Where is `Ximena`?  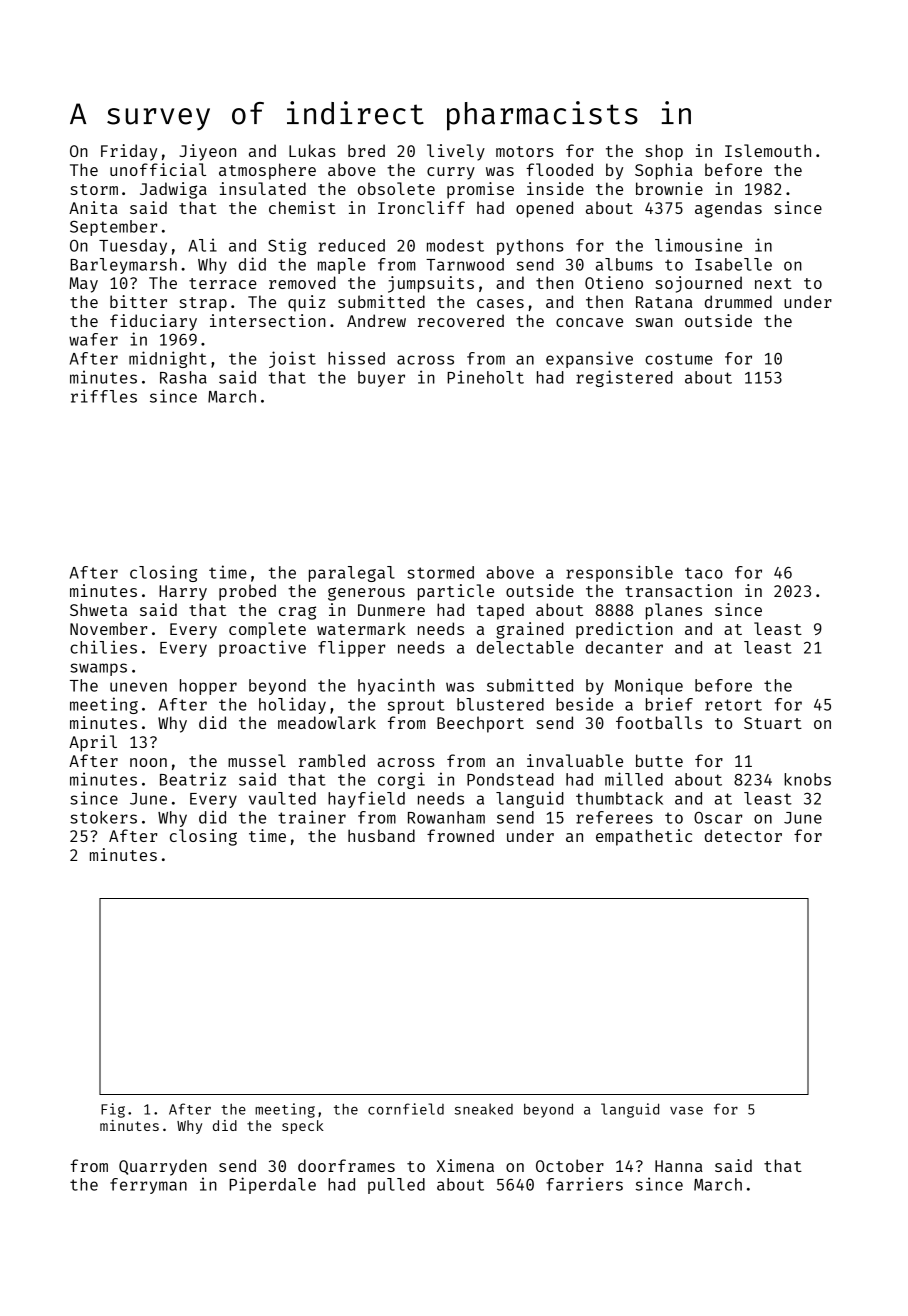
Ximena is located at coordinates (465, 1165).
